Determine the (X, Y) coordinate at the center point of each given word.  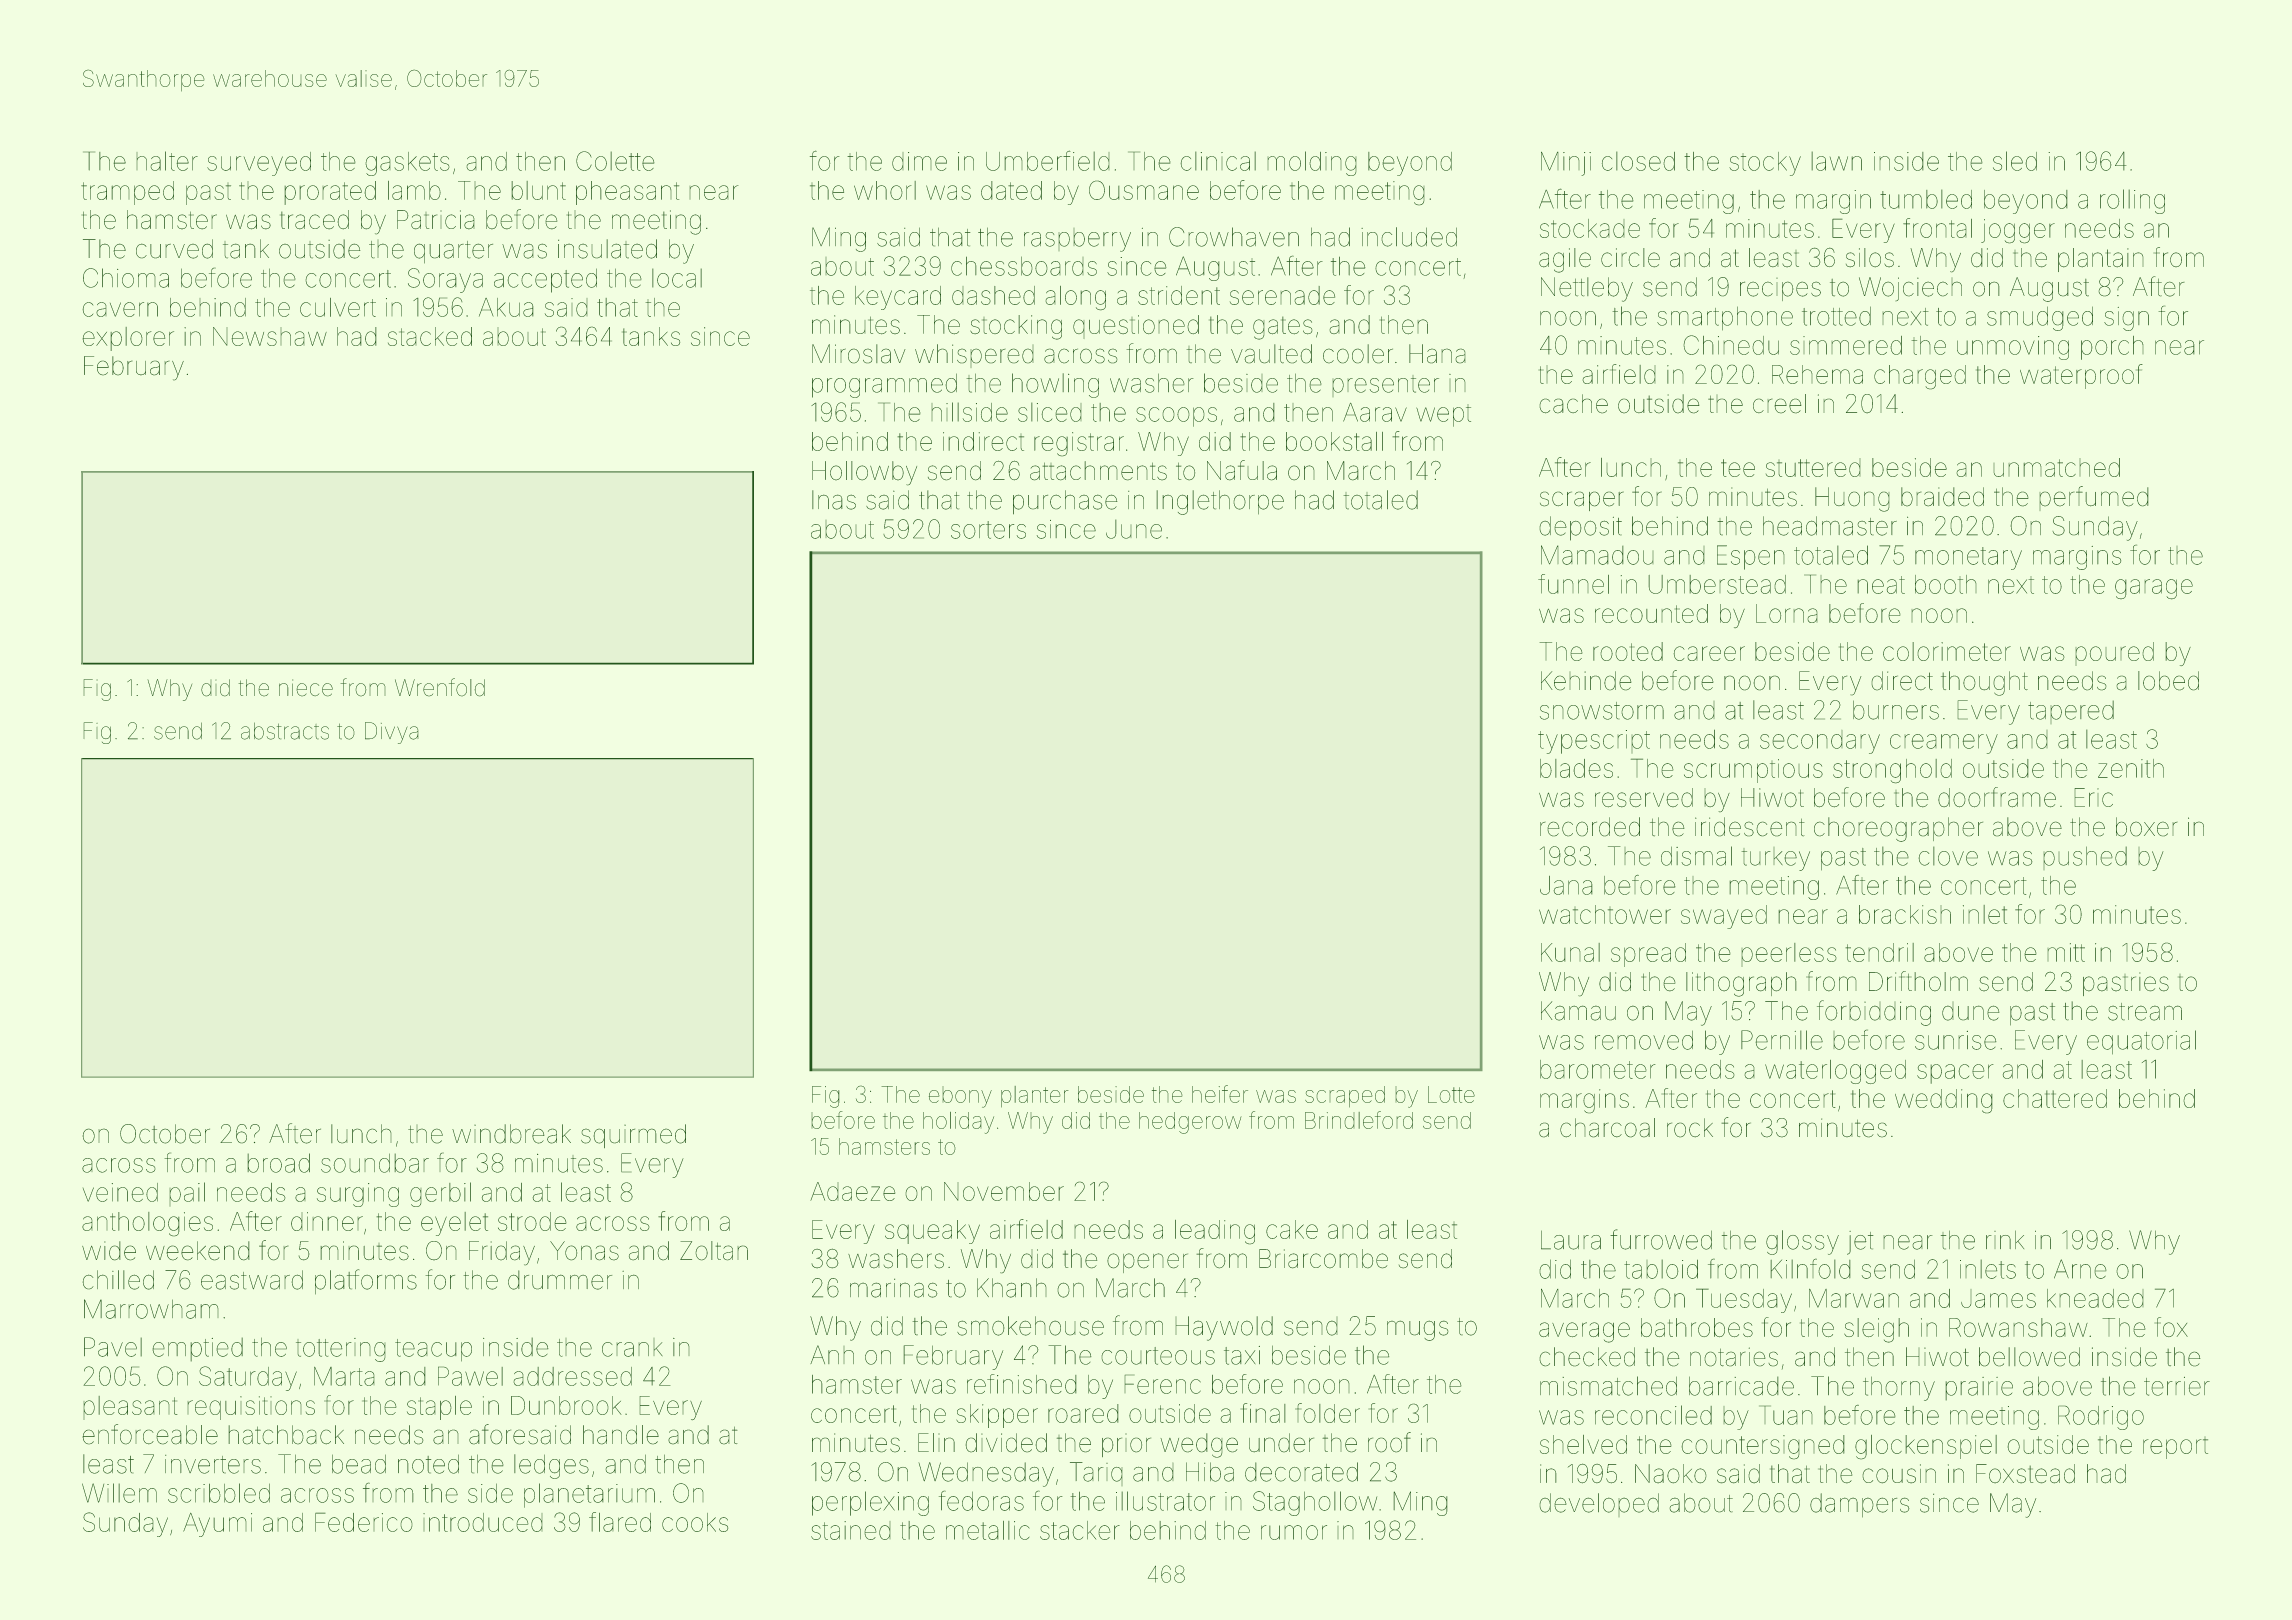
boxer (2146, 826)
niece (306, 687)
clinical (1218, 161)
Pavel (113, 1347)
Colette (615, 161)
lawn (1837, 161)
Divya (391, 733)
